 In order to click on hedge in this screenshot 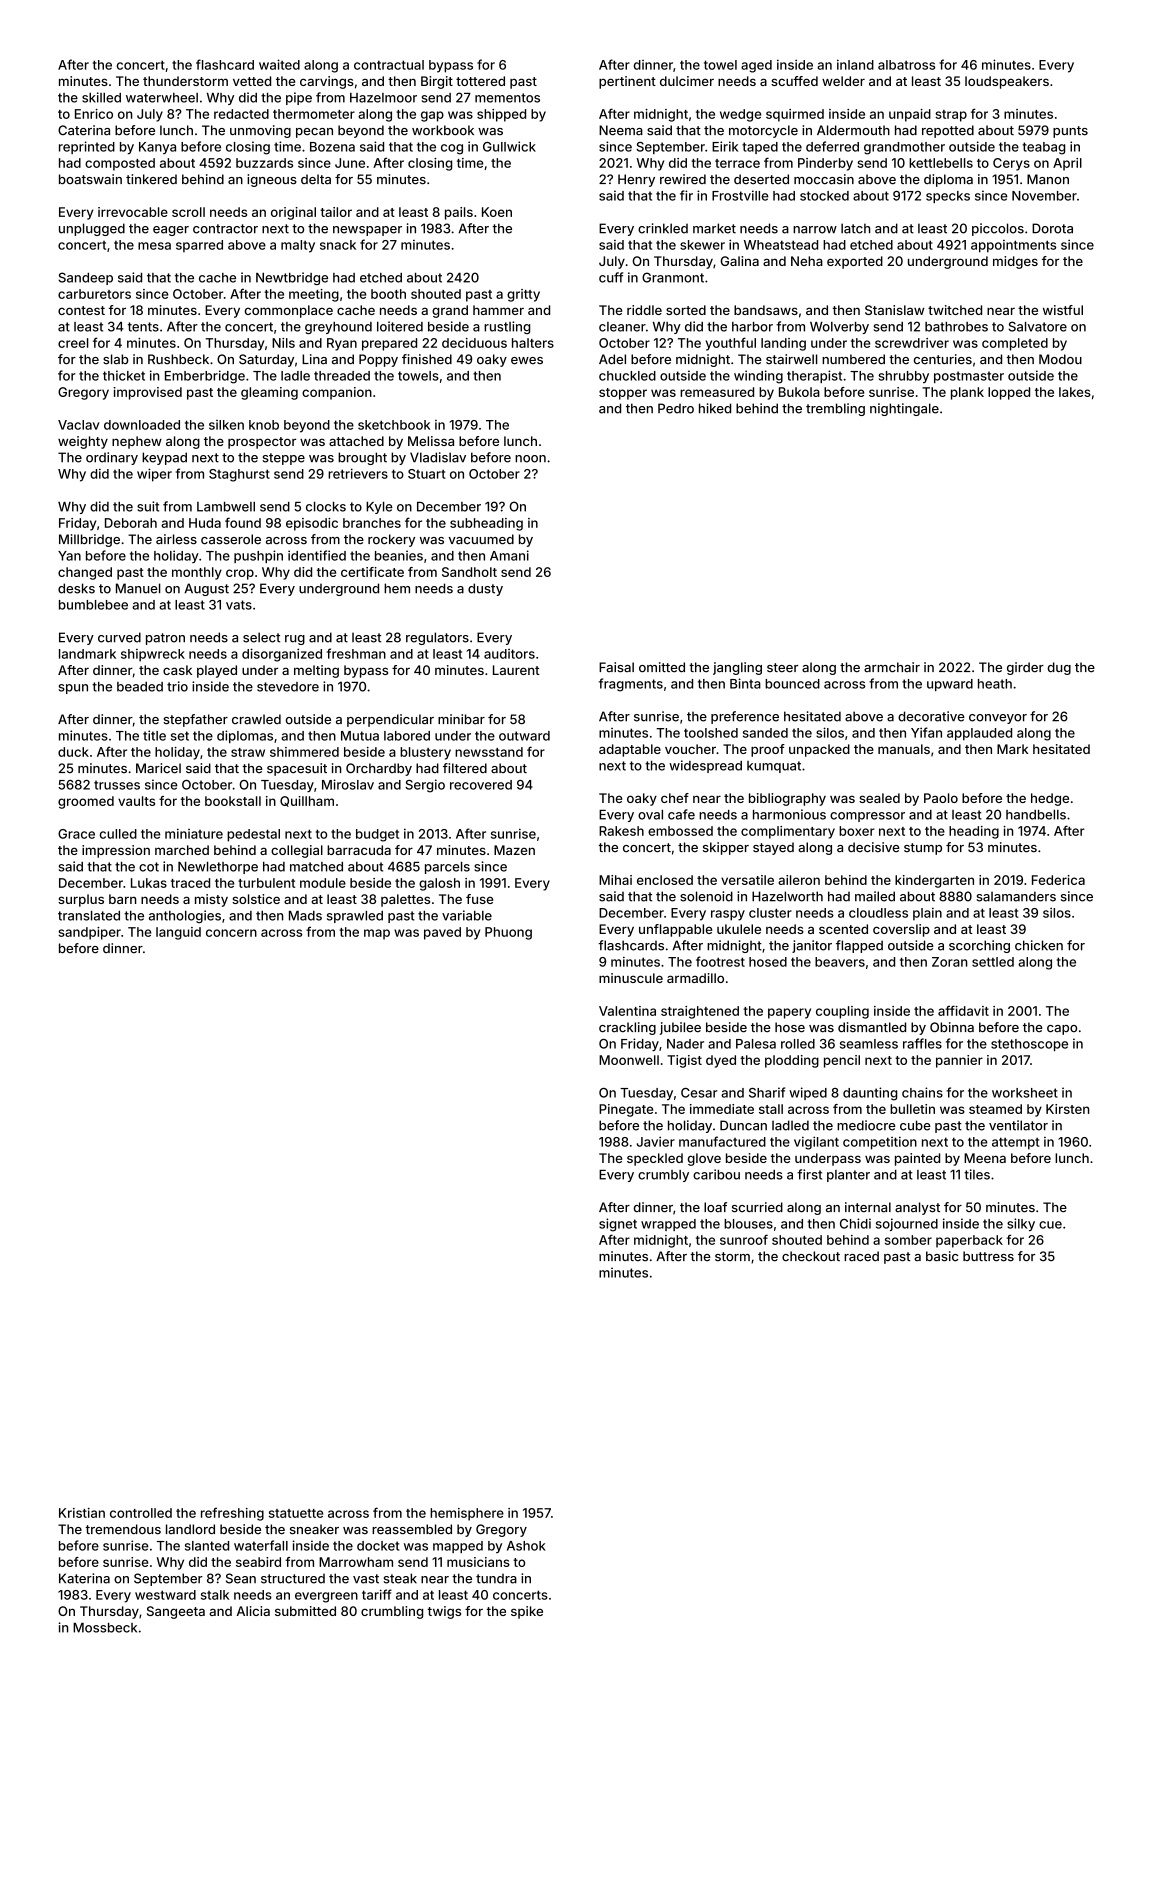, I will do `click(1050, 799)`.
